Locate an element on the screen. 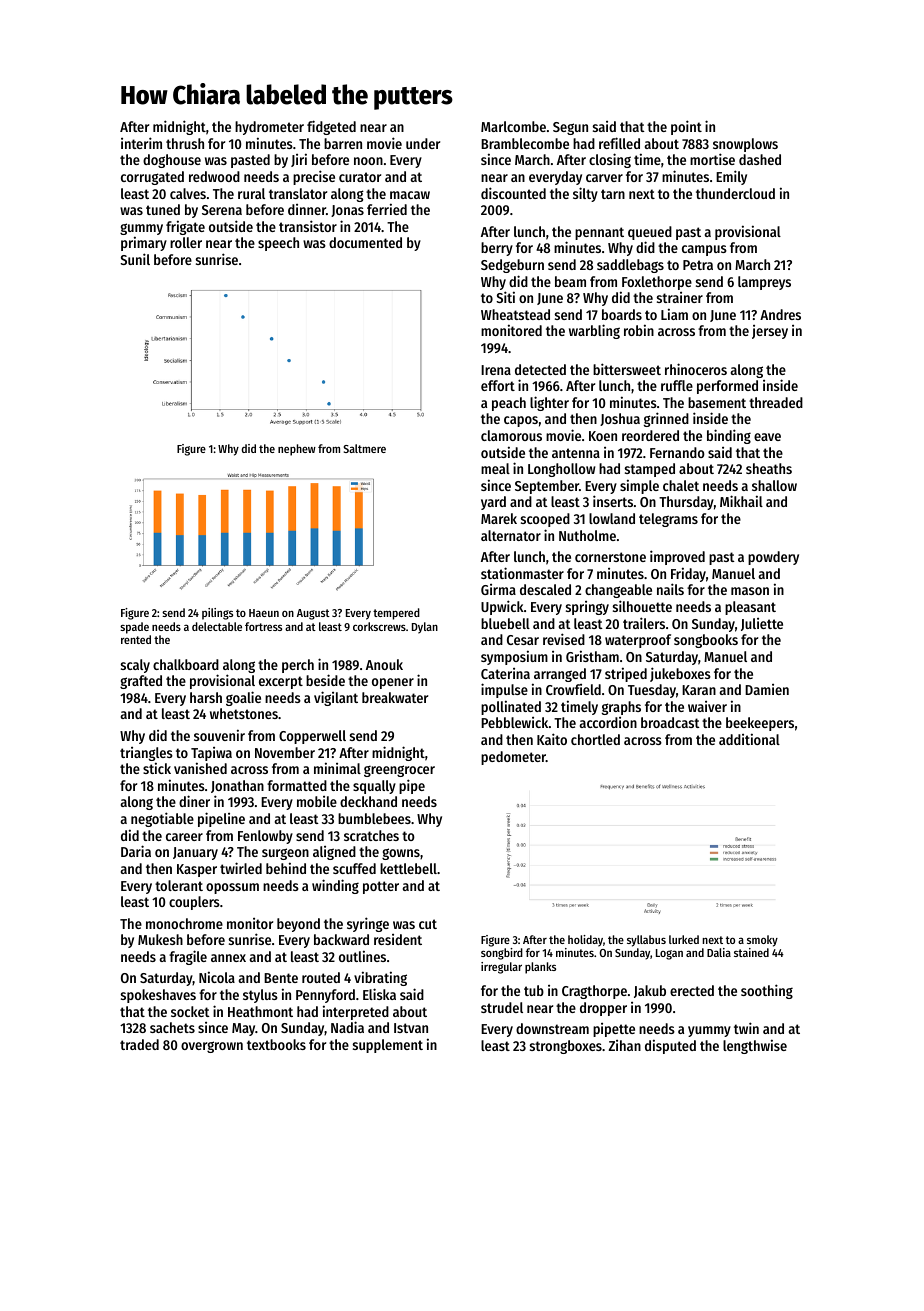  nails is located at coordinates (670, 589).
